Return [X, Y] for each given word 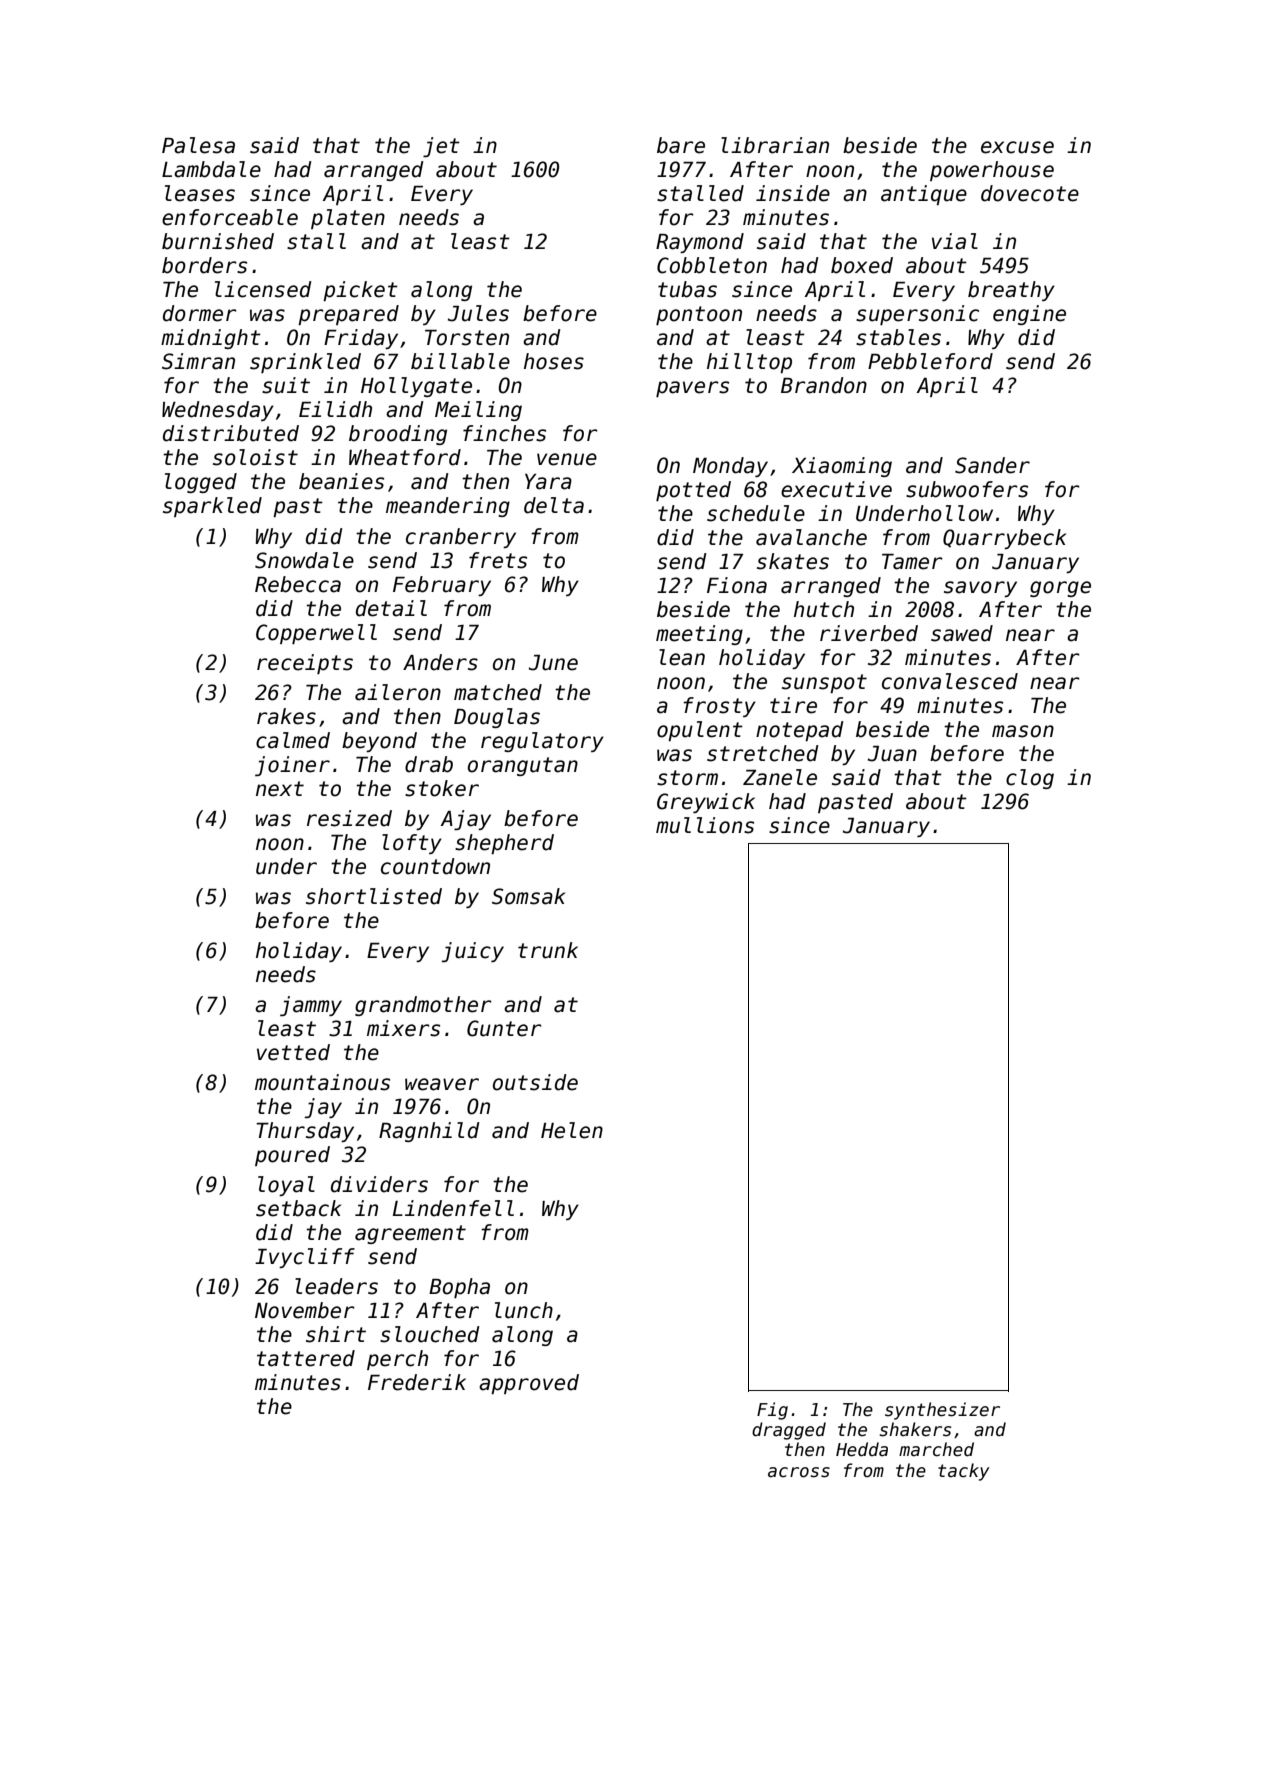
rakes [286, 716]
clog [1030, 779]
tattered [306, 1358]
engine [1029, 315]
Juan [892, 754]
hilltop [749, 363]
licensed [263, 289]
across [799, 1472]
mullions [705, 825]
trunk [548, 950]
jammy [311, 1006]
